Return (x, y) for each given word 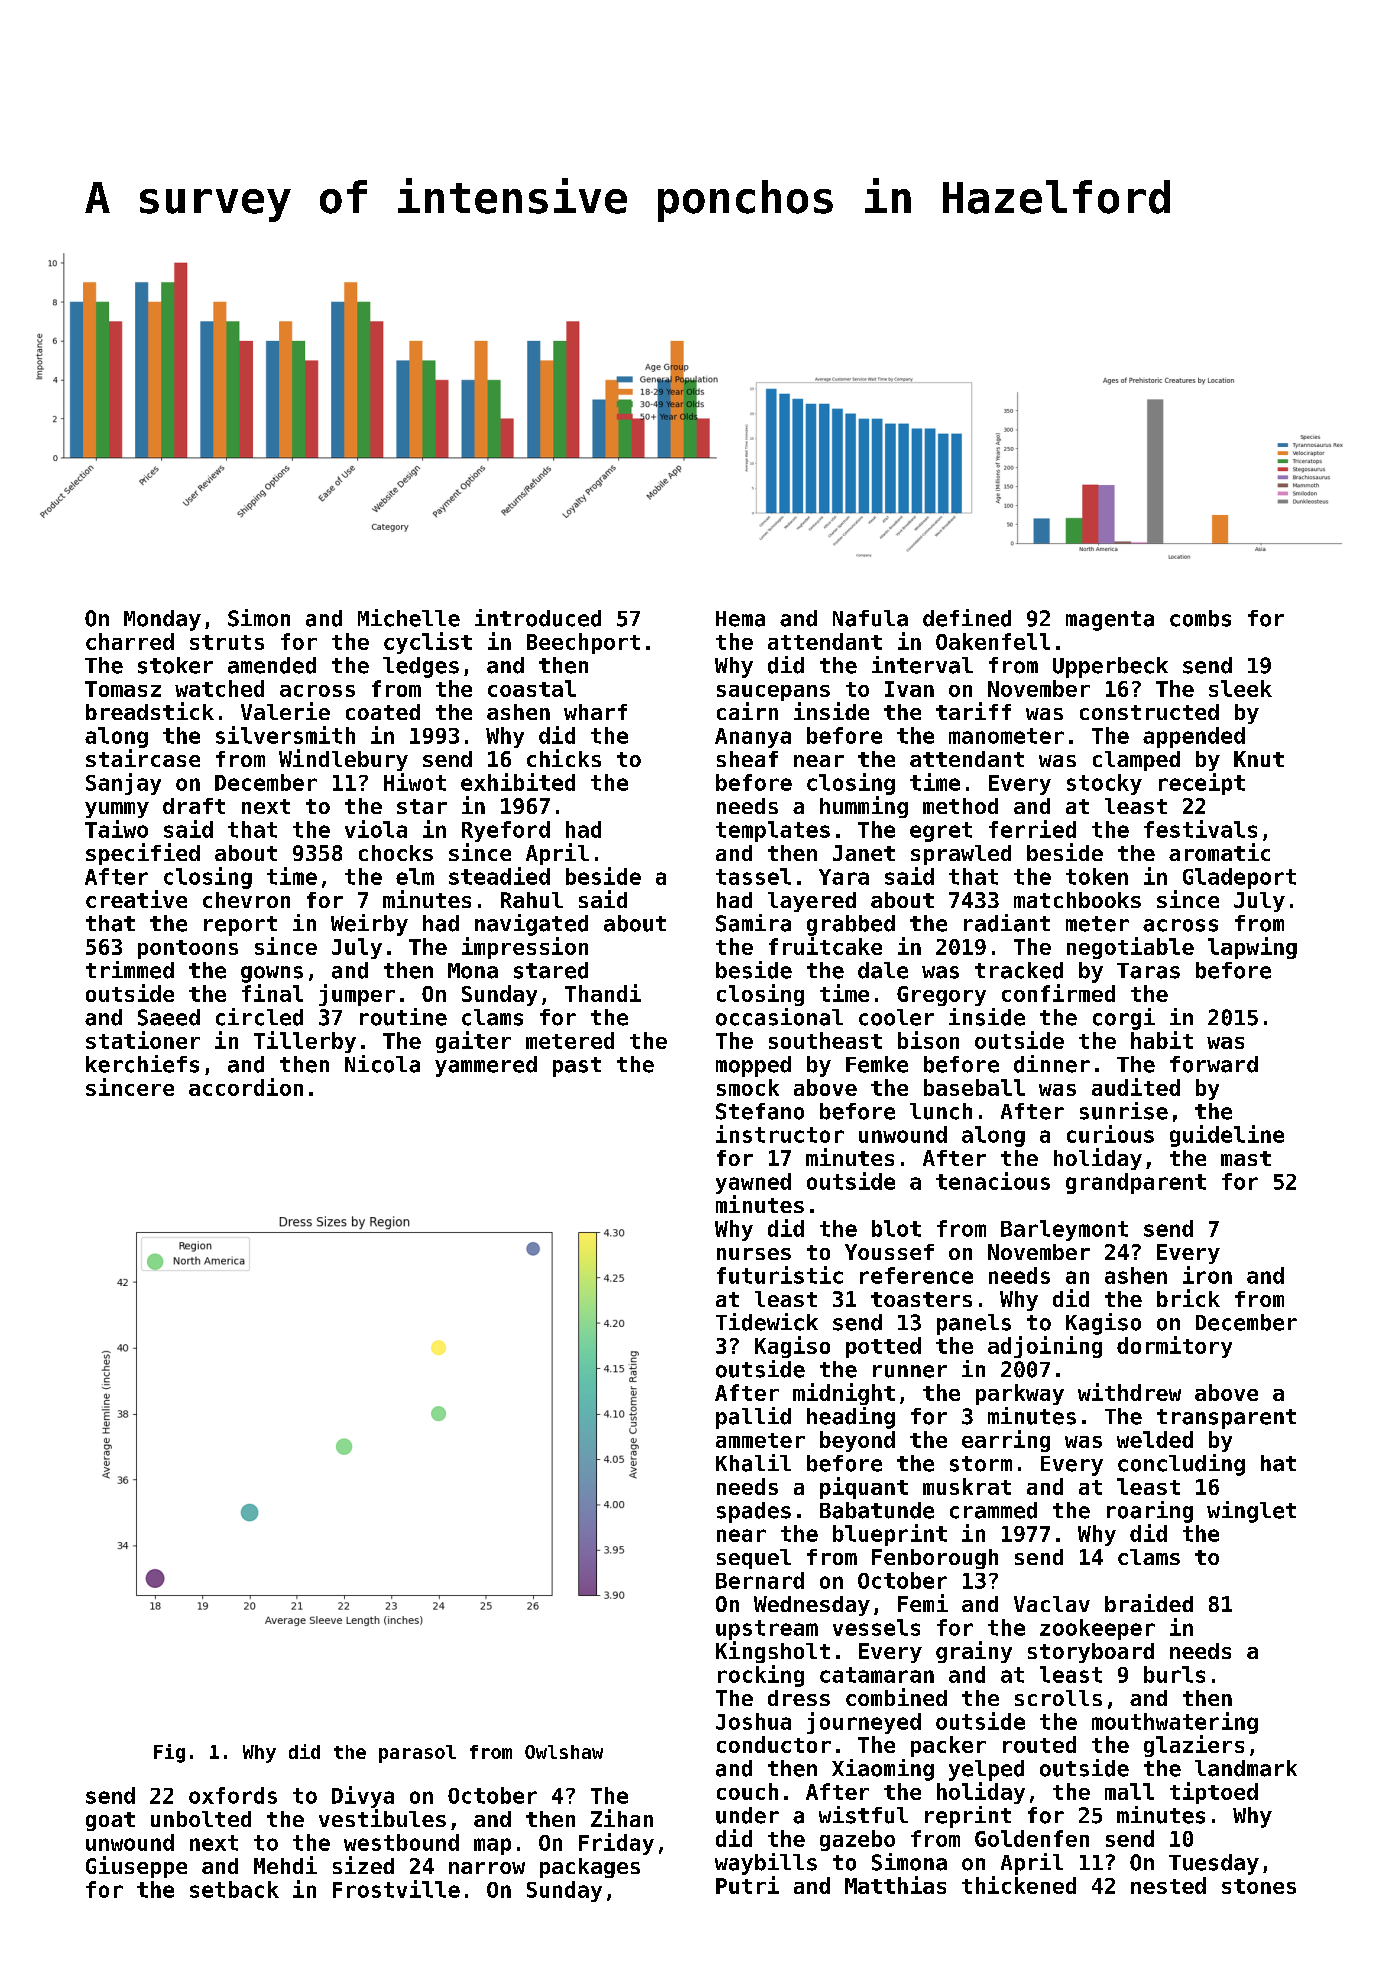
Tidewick (767, 1322)
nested (1168, 1885)
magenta (1110, 621)
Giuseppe (136, 1867)
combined (896, 1697)
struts (227, 642)
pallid (753, 1418)
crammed (993, 1510)
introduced (538, 618)
